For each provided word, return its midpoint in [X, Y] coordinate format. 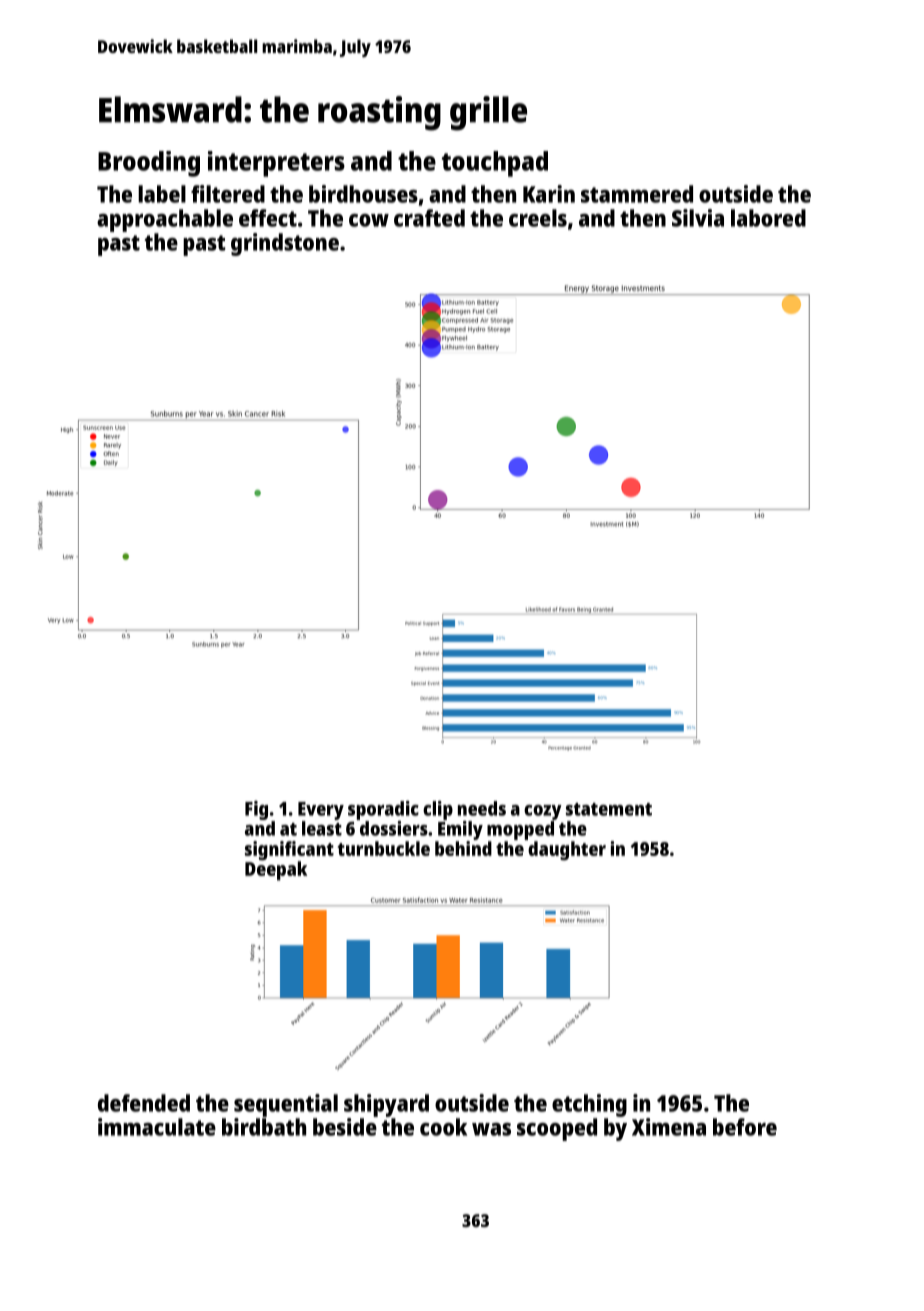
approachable [165, 220]
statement [609, 809]
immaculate [157, 1127]
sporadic [383, 810]
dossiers [394, 828]
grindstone [285, 244]
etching [589, 1105]
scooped [557, 1129]
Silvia [698, 218]
